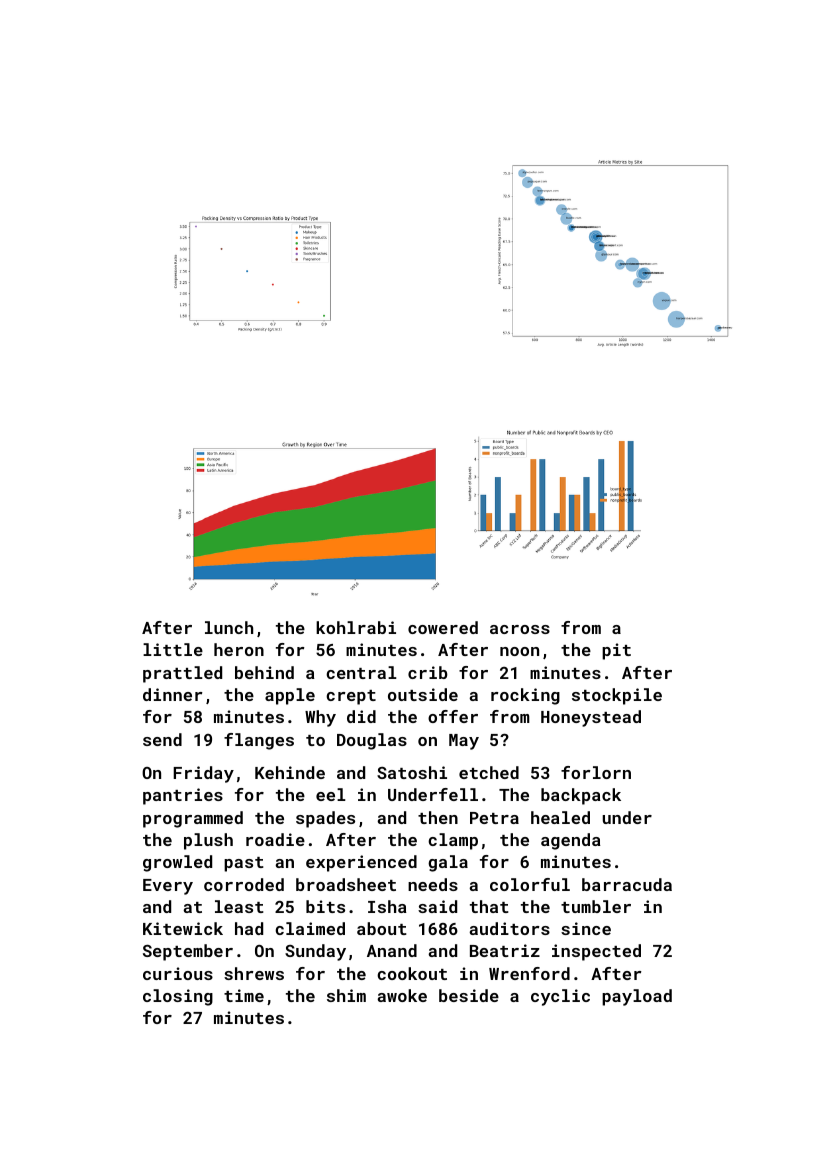 This screenshot has height=1158, width=816. I want to click on kohlrabi, so click(356, 627).
